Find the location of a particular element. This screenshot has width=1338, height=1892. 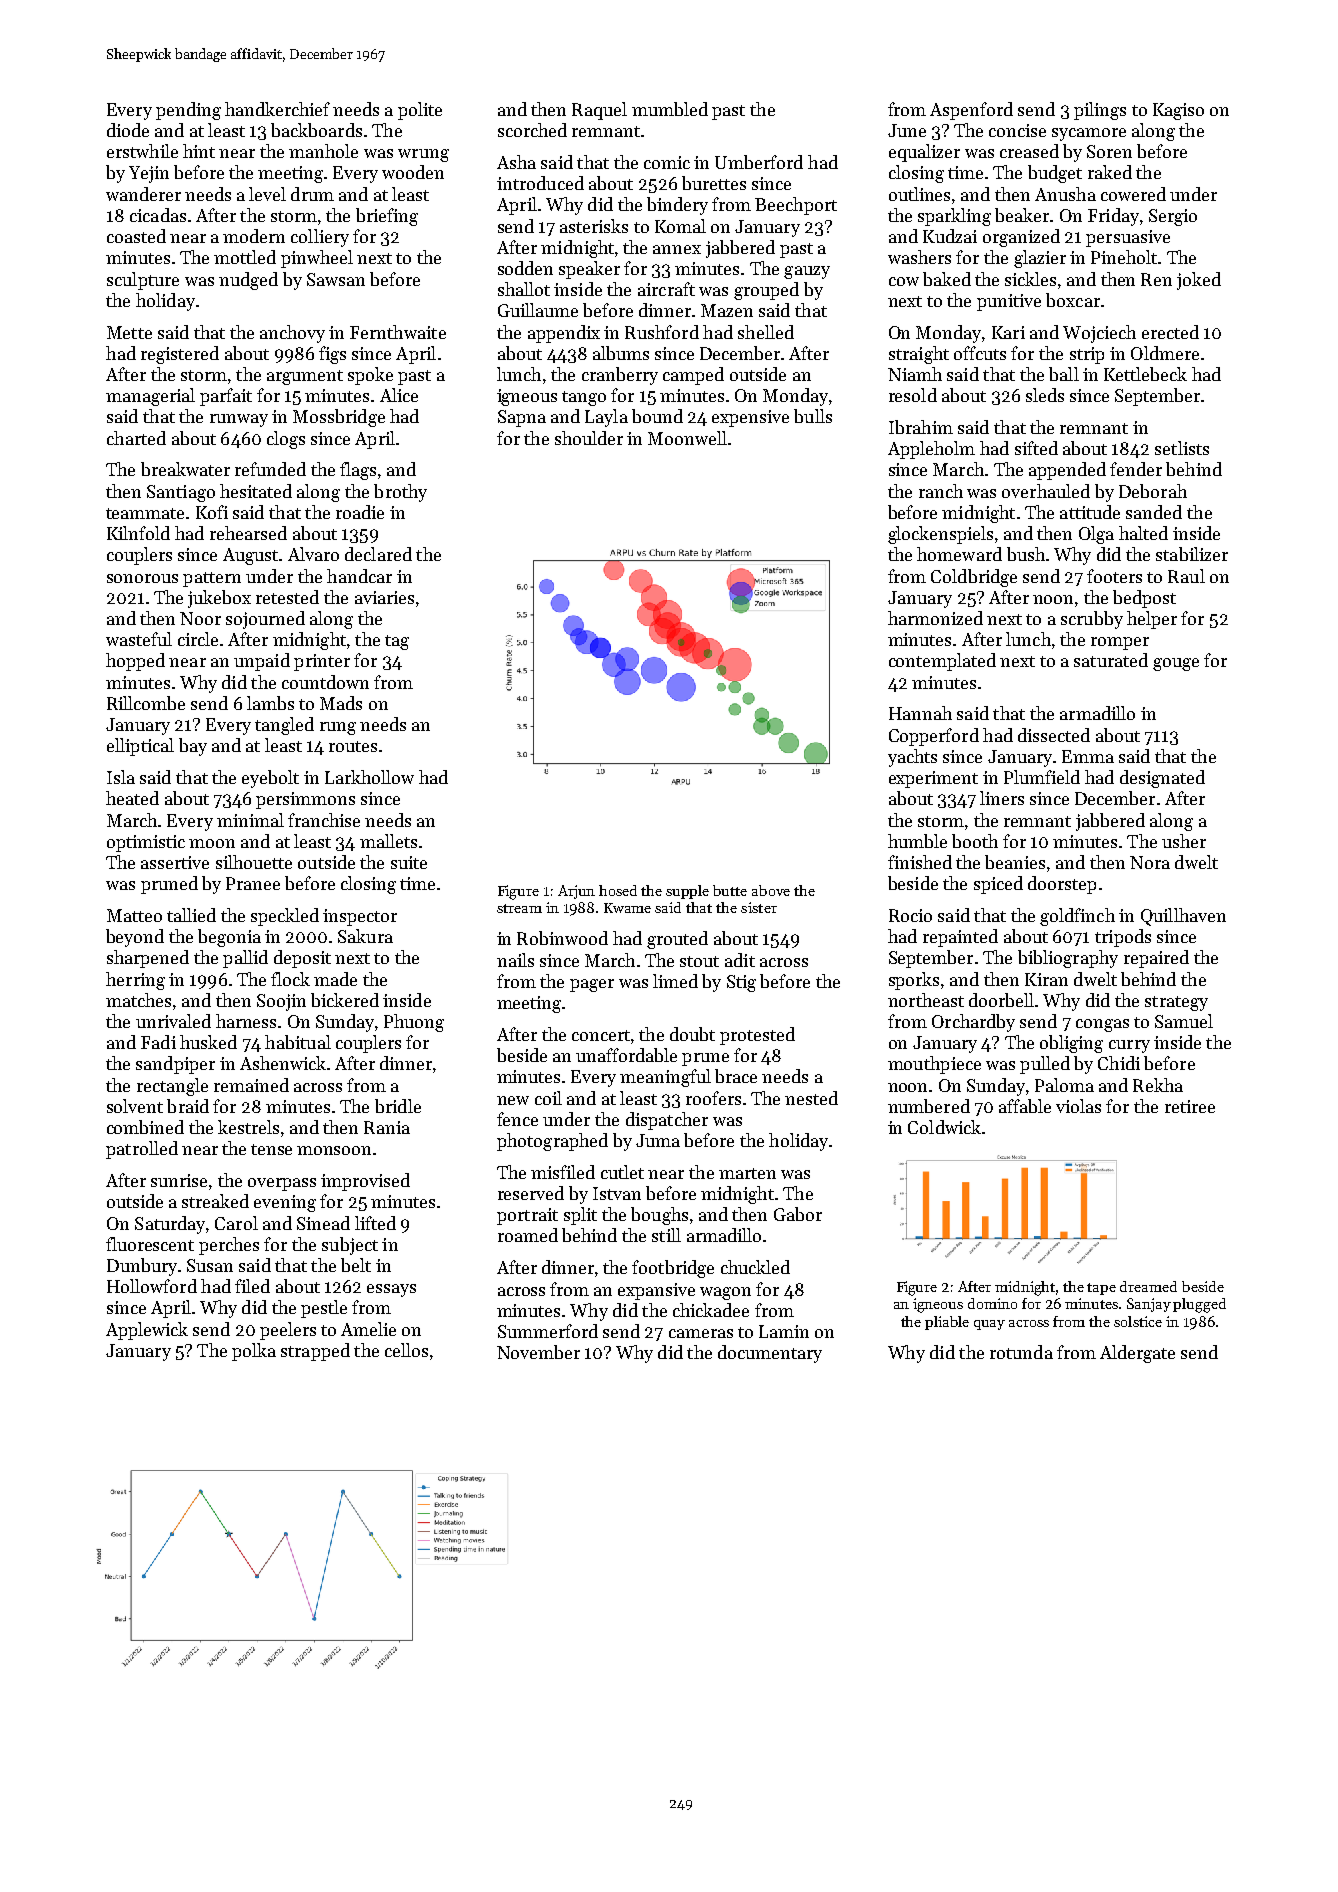

harmonized is located at coordinates (935, 618).
